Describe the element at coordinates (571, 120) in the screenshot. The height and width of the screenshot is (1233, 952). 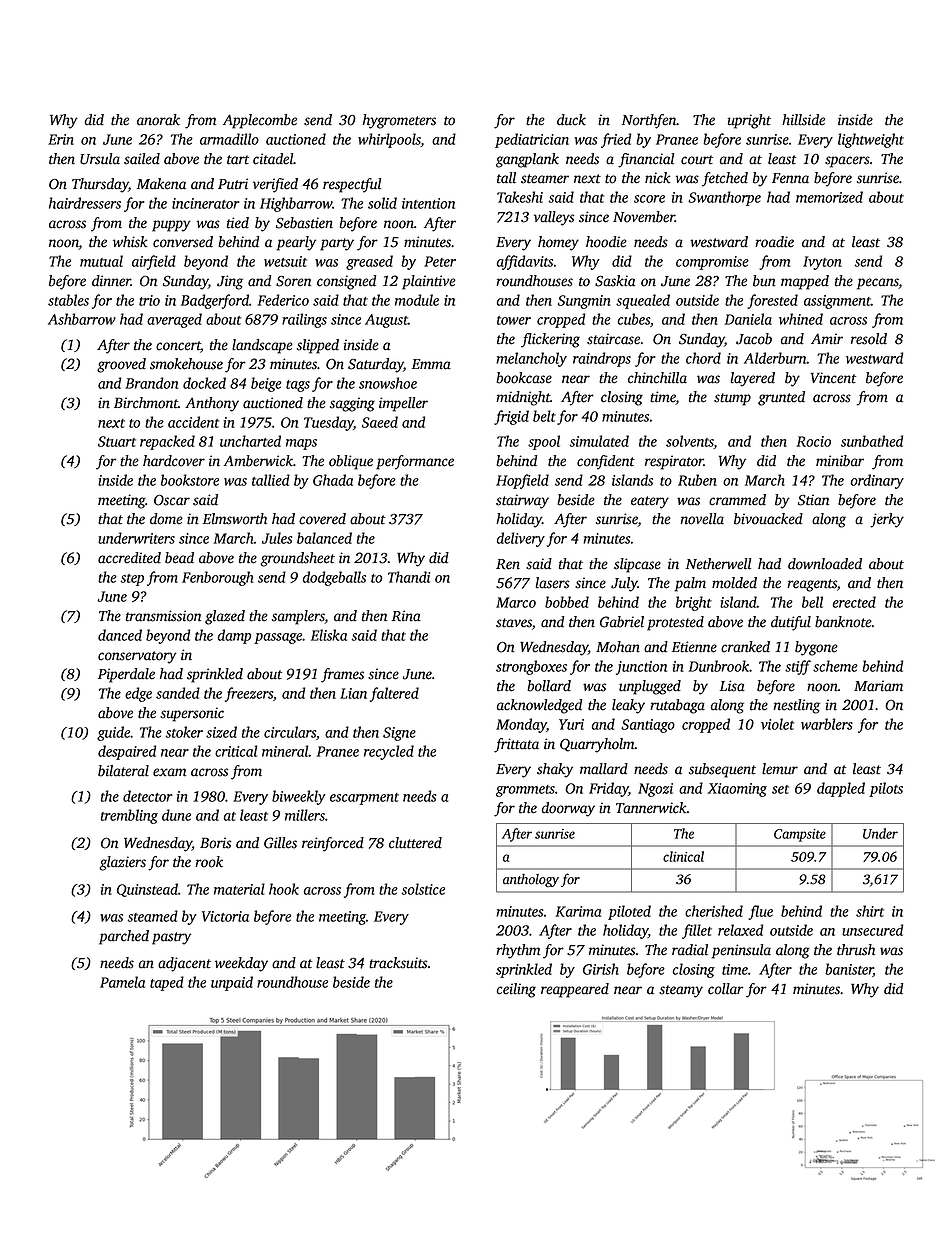
I see `duck` at that location.
